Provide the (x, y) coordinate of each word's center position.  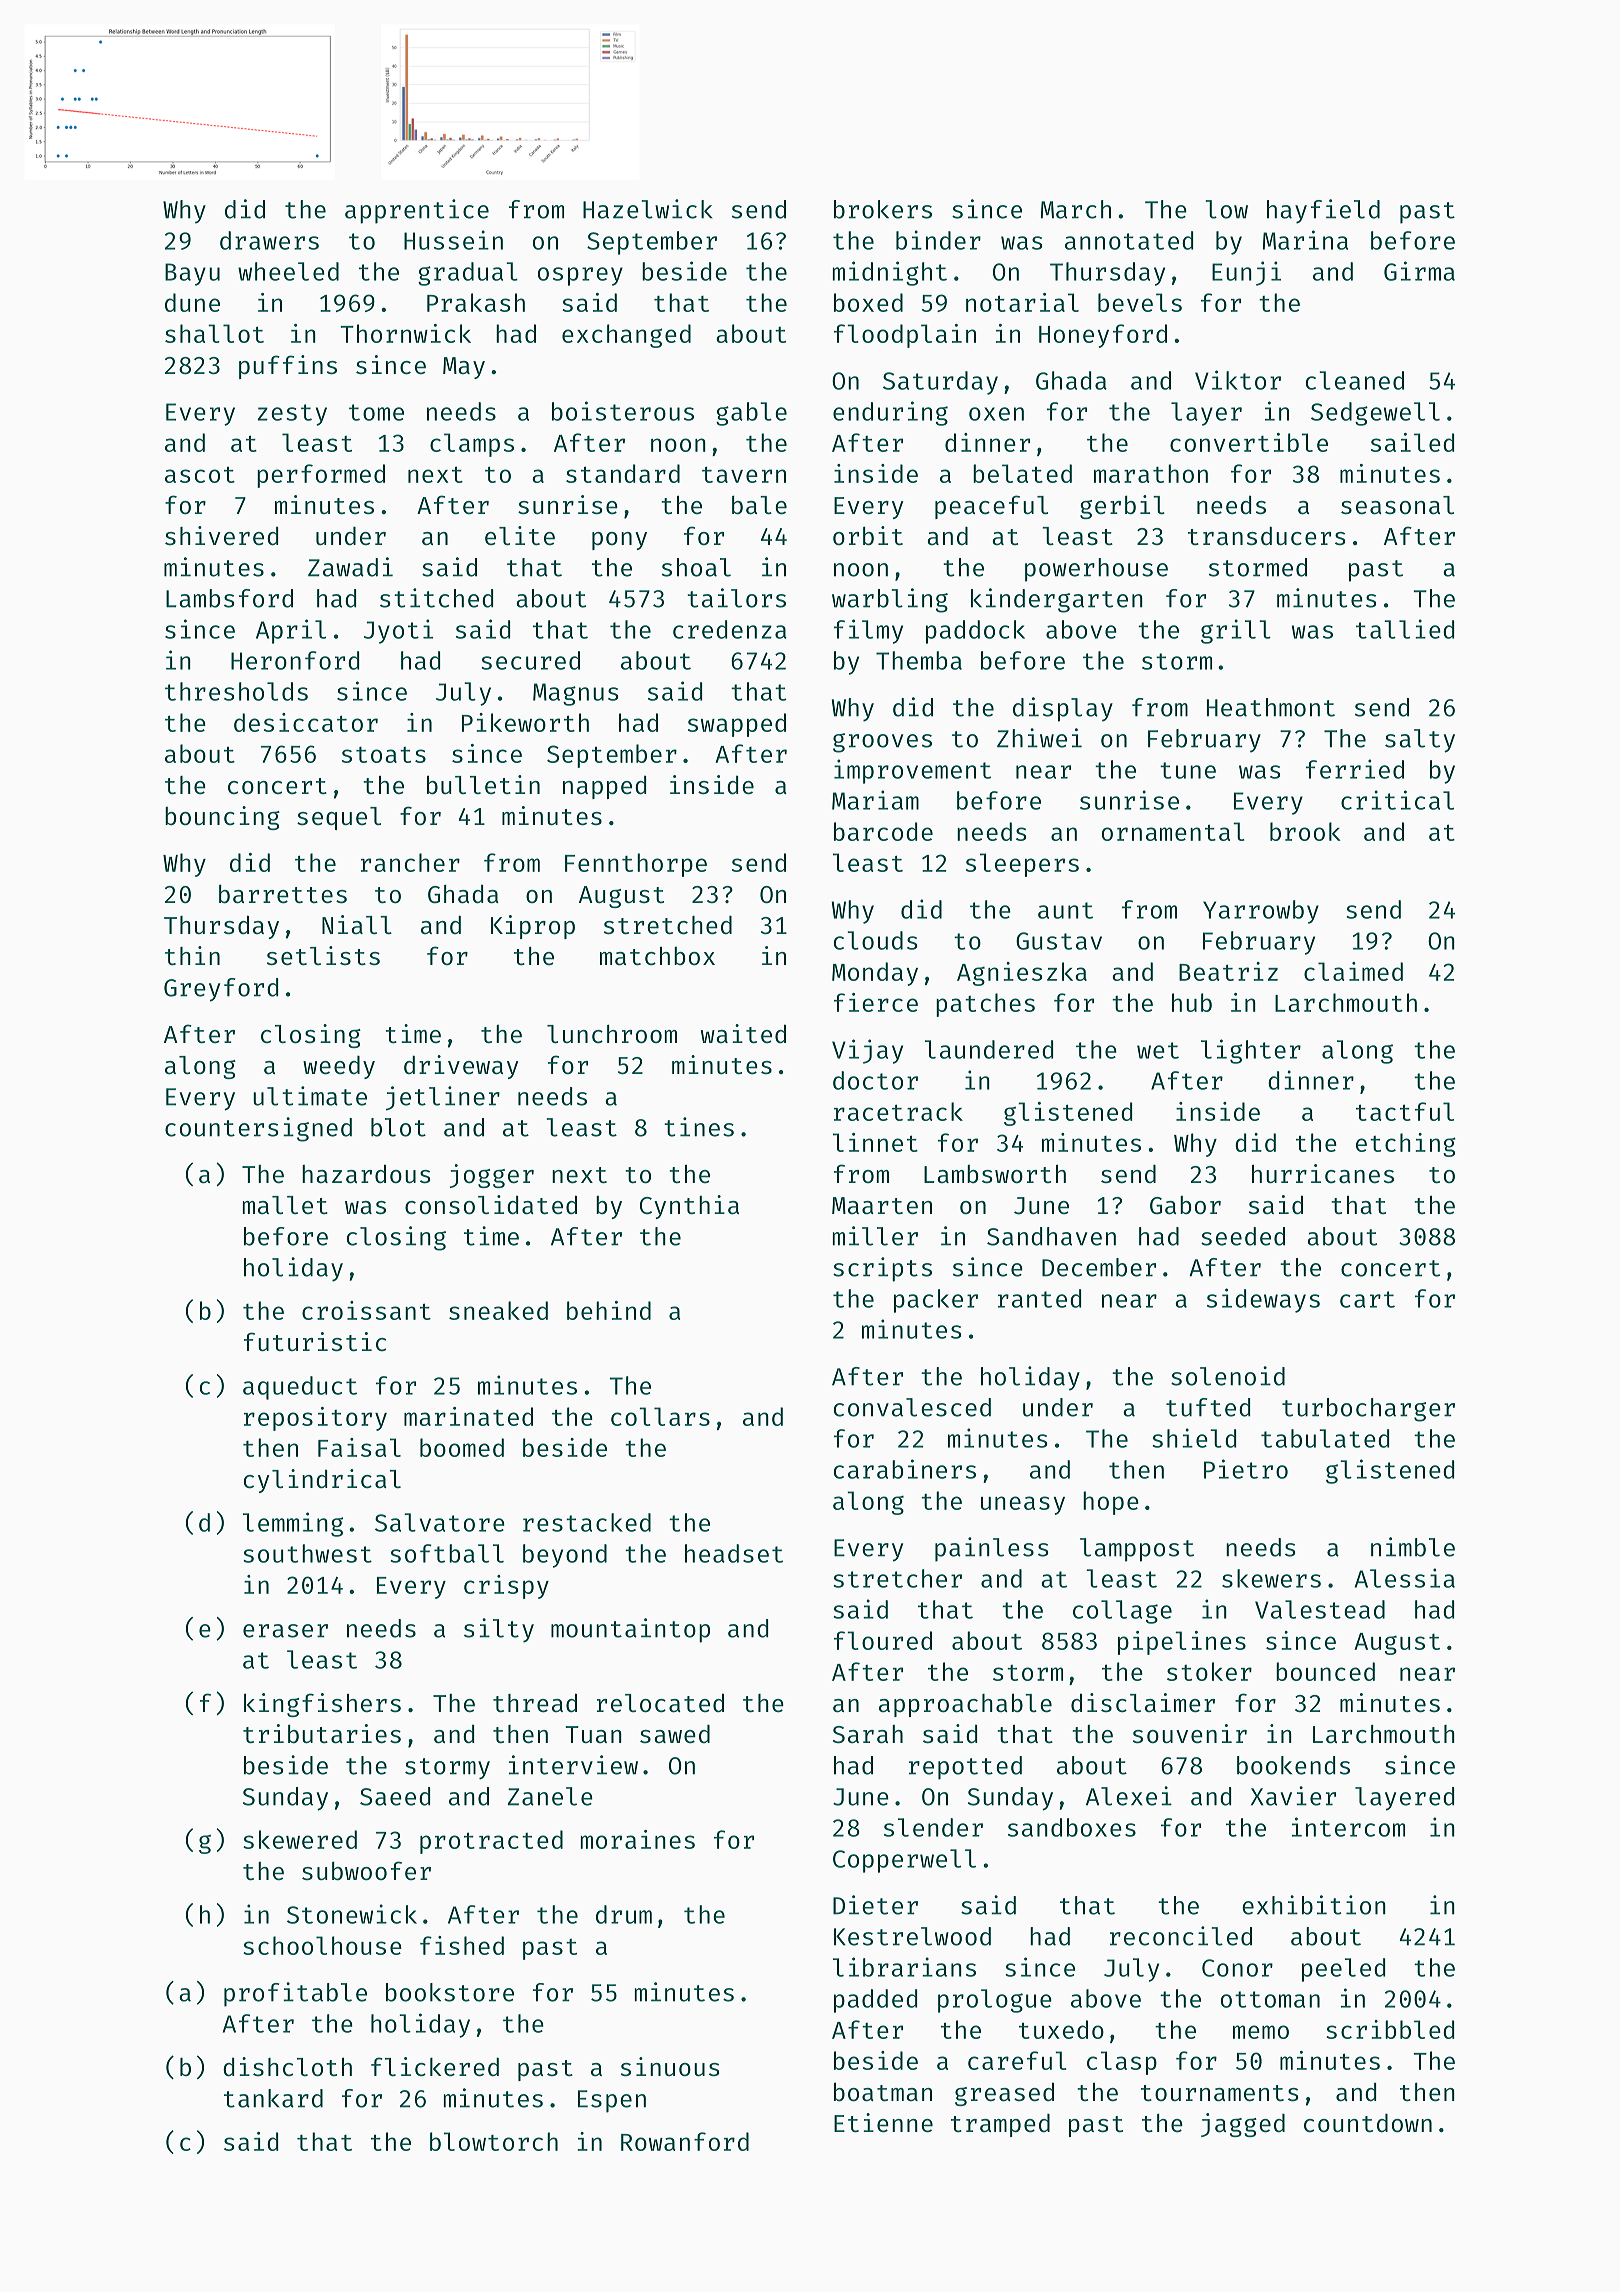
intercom (1348, 1827)
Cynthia (689, 1207)
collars (660, 1416)
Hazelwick (648, 209)
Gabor (1185, 1205)
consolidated (491, 1204)
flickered (435, 2066)
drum (624, 1914)
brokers (883, 209)
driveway (461, 1067)
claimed (1353, 971)
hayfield (1323, 211)
